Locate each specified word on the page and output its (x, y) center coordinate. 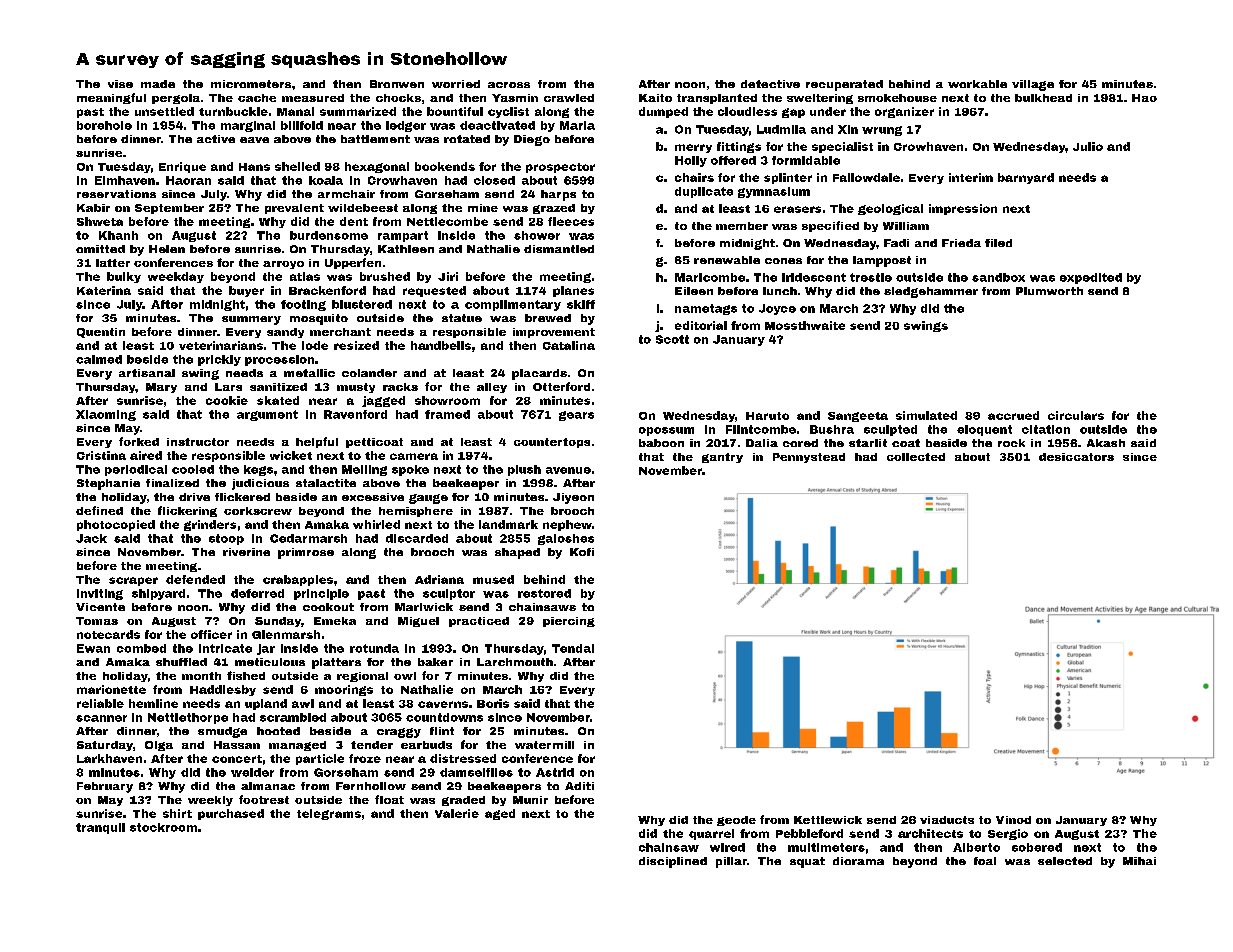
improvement (554, 333)
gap (793, 113)
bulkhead (1043, 98)
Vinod (1013, 820)
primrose (306, 553)
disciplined (673, 862)
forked (139, 441)
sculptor (449, 594)
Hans (254, 167)
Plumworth (1049, 291)
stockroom (163, 827)
